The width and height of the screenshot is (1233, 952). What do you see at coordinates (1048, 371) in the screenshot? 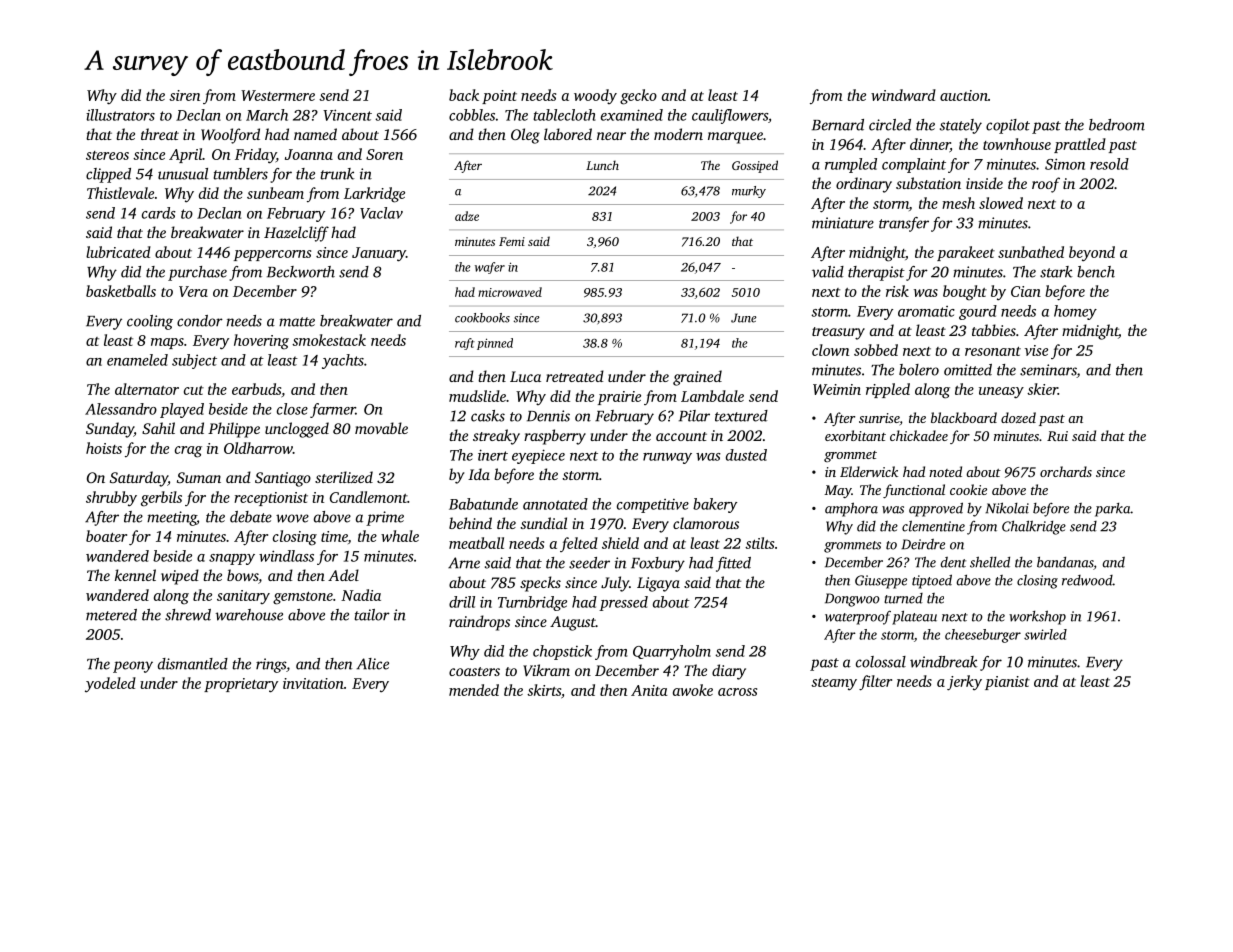
I see `seminars` at bounding box center [1048, 371].
